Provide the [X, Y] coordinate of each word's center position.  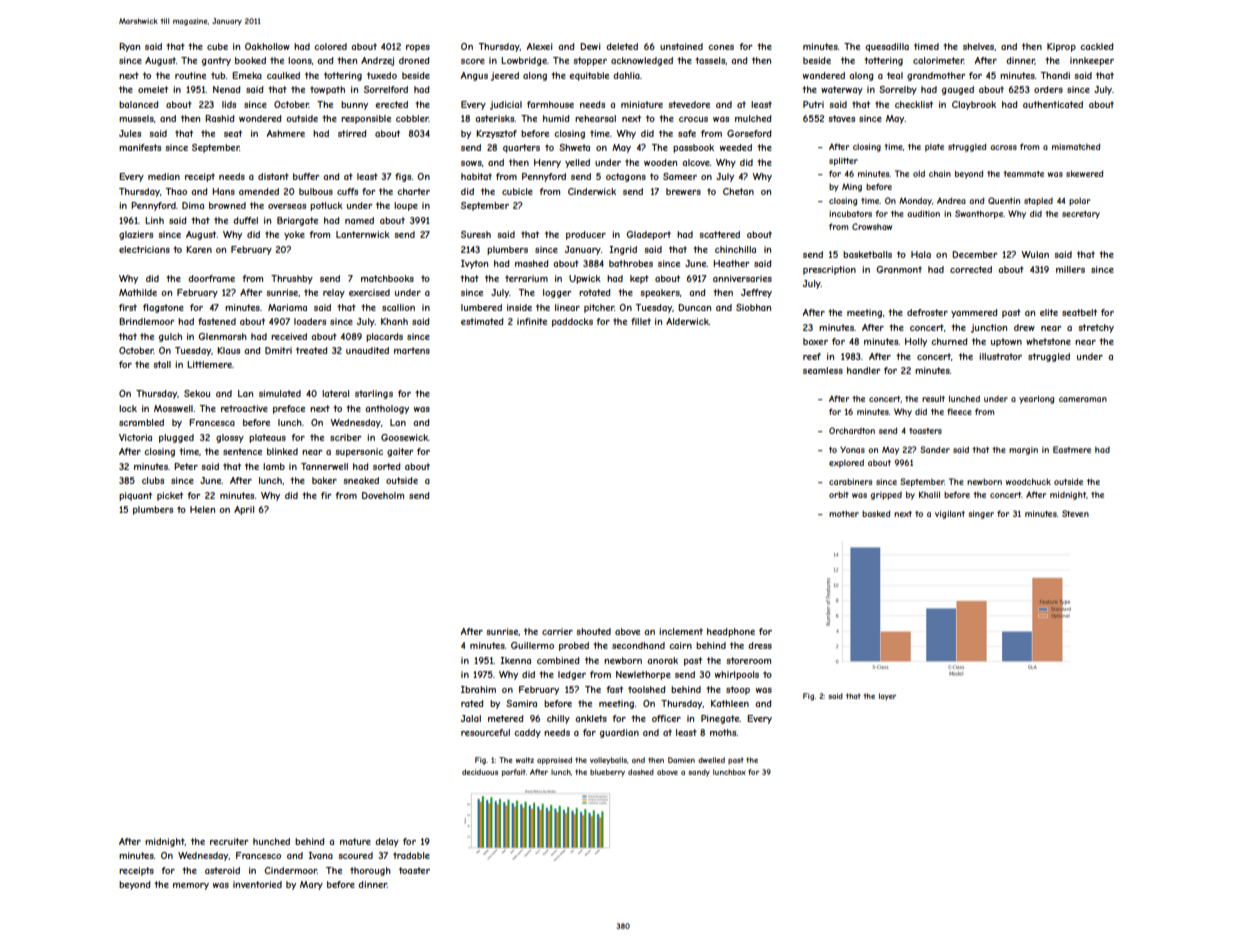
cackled [1096, 46]
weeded [736, 147]
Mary [311, 885]
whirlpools [737, 675]
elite [1049, 312]
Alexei [539, 46]
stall [162, 364]
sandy [699, 773]
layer [887, 697]
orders [1048, 89]
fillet [641, 321]
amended [259, 191]
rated [472, 703]
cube [217, 46]
